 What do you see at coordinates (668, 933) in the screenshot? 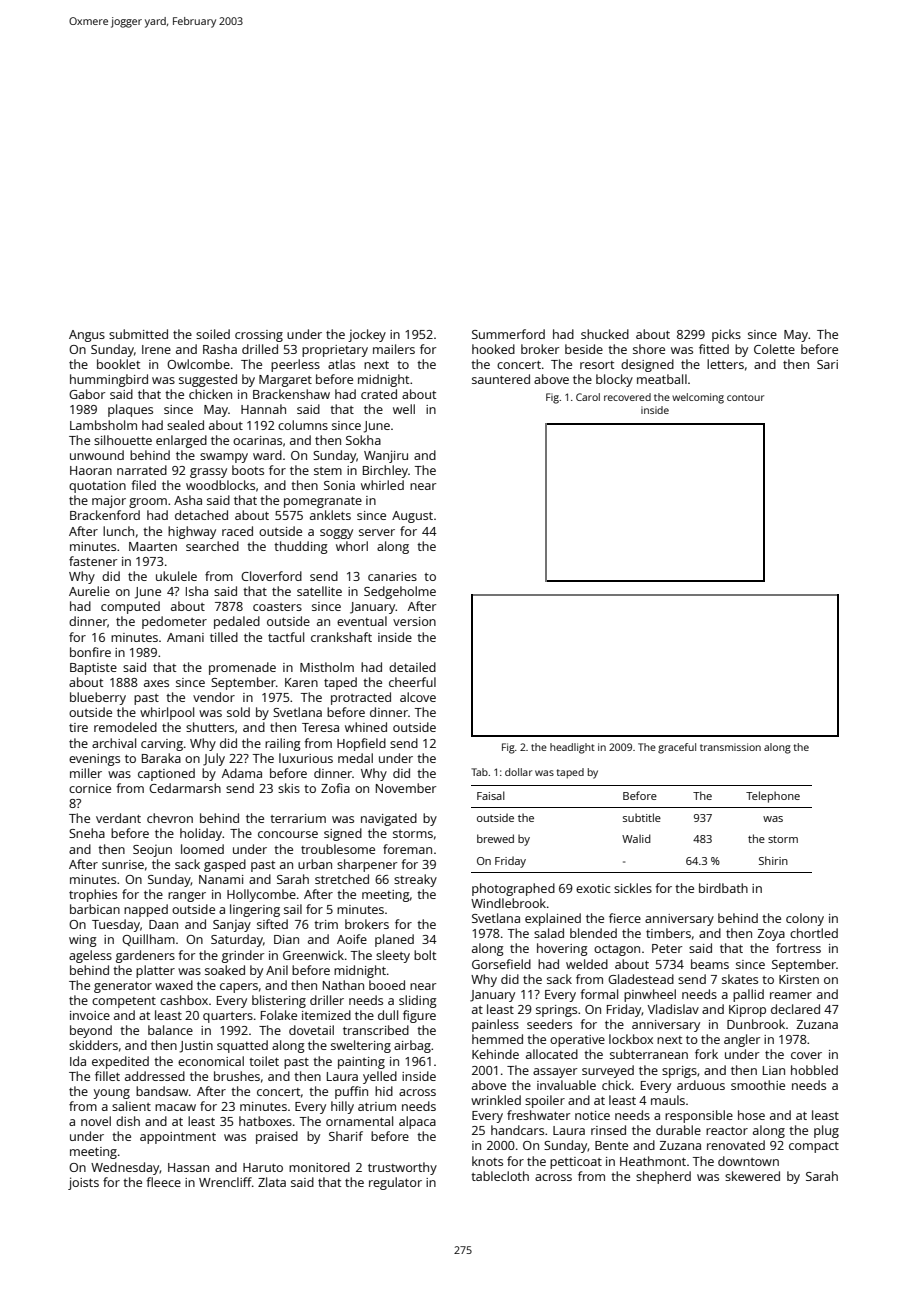
I see `timbers` at bounding box center [668, 933].
